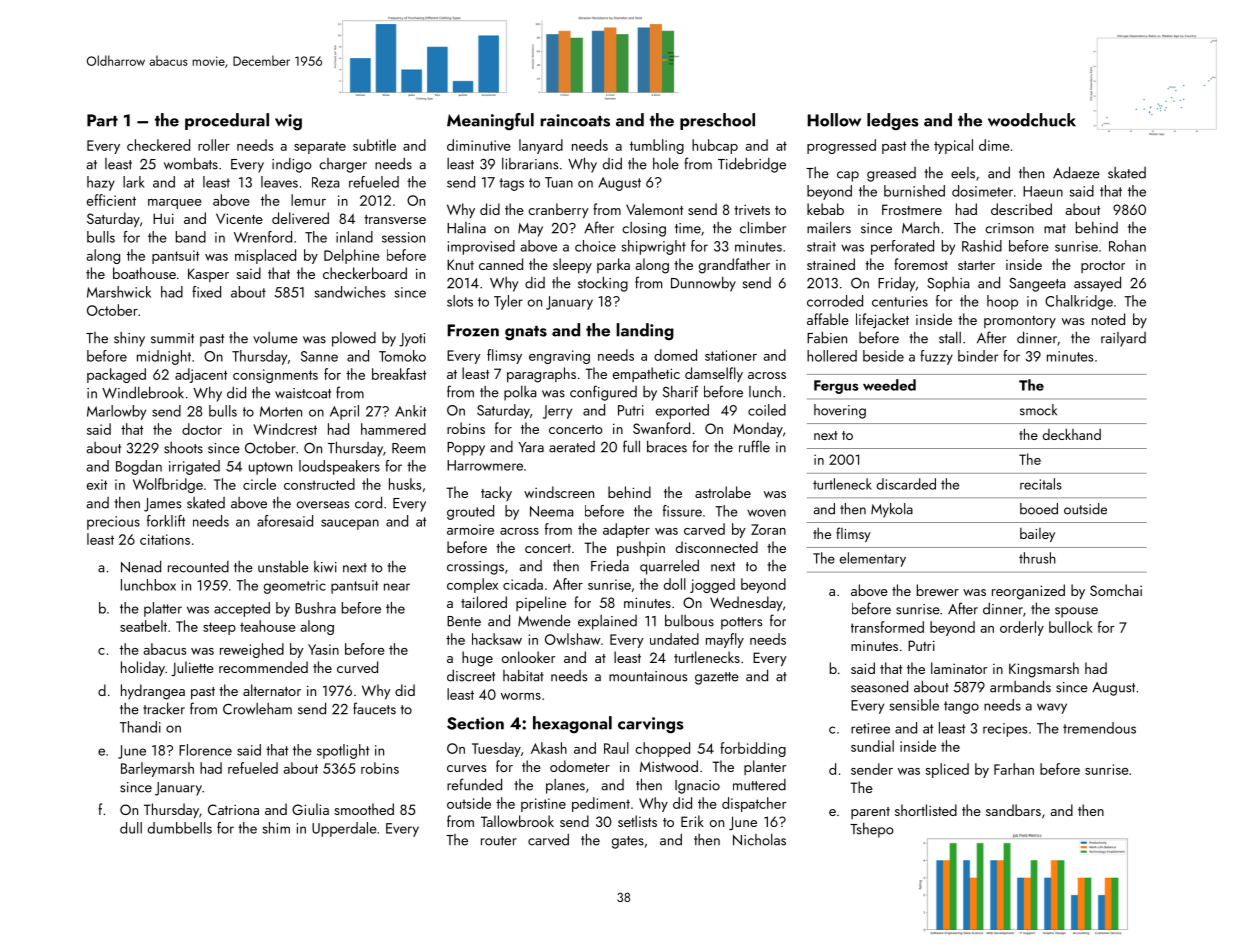 Image resolution: width=1233 pixels, height=952 pixels. What do you see at coordinates (926, 810) in the document?
I see `shortlisted` at bounding box center [926, 810].
